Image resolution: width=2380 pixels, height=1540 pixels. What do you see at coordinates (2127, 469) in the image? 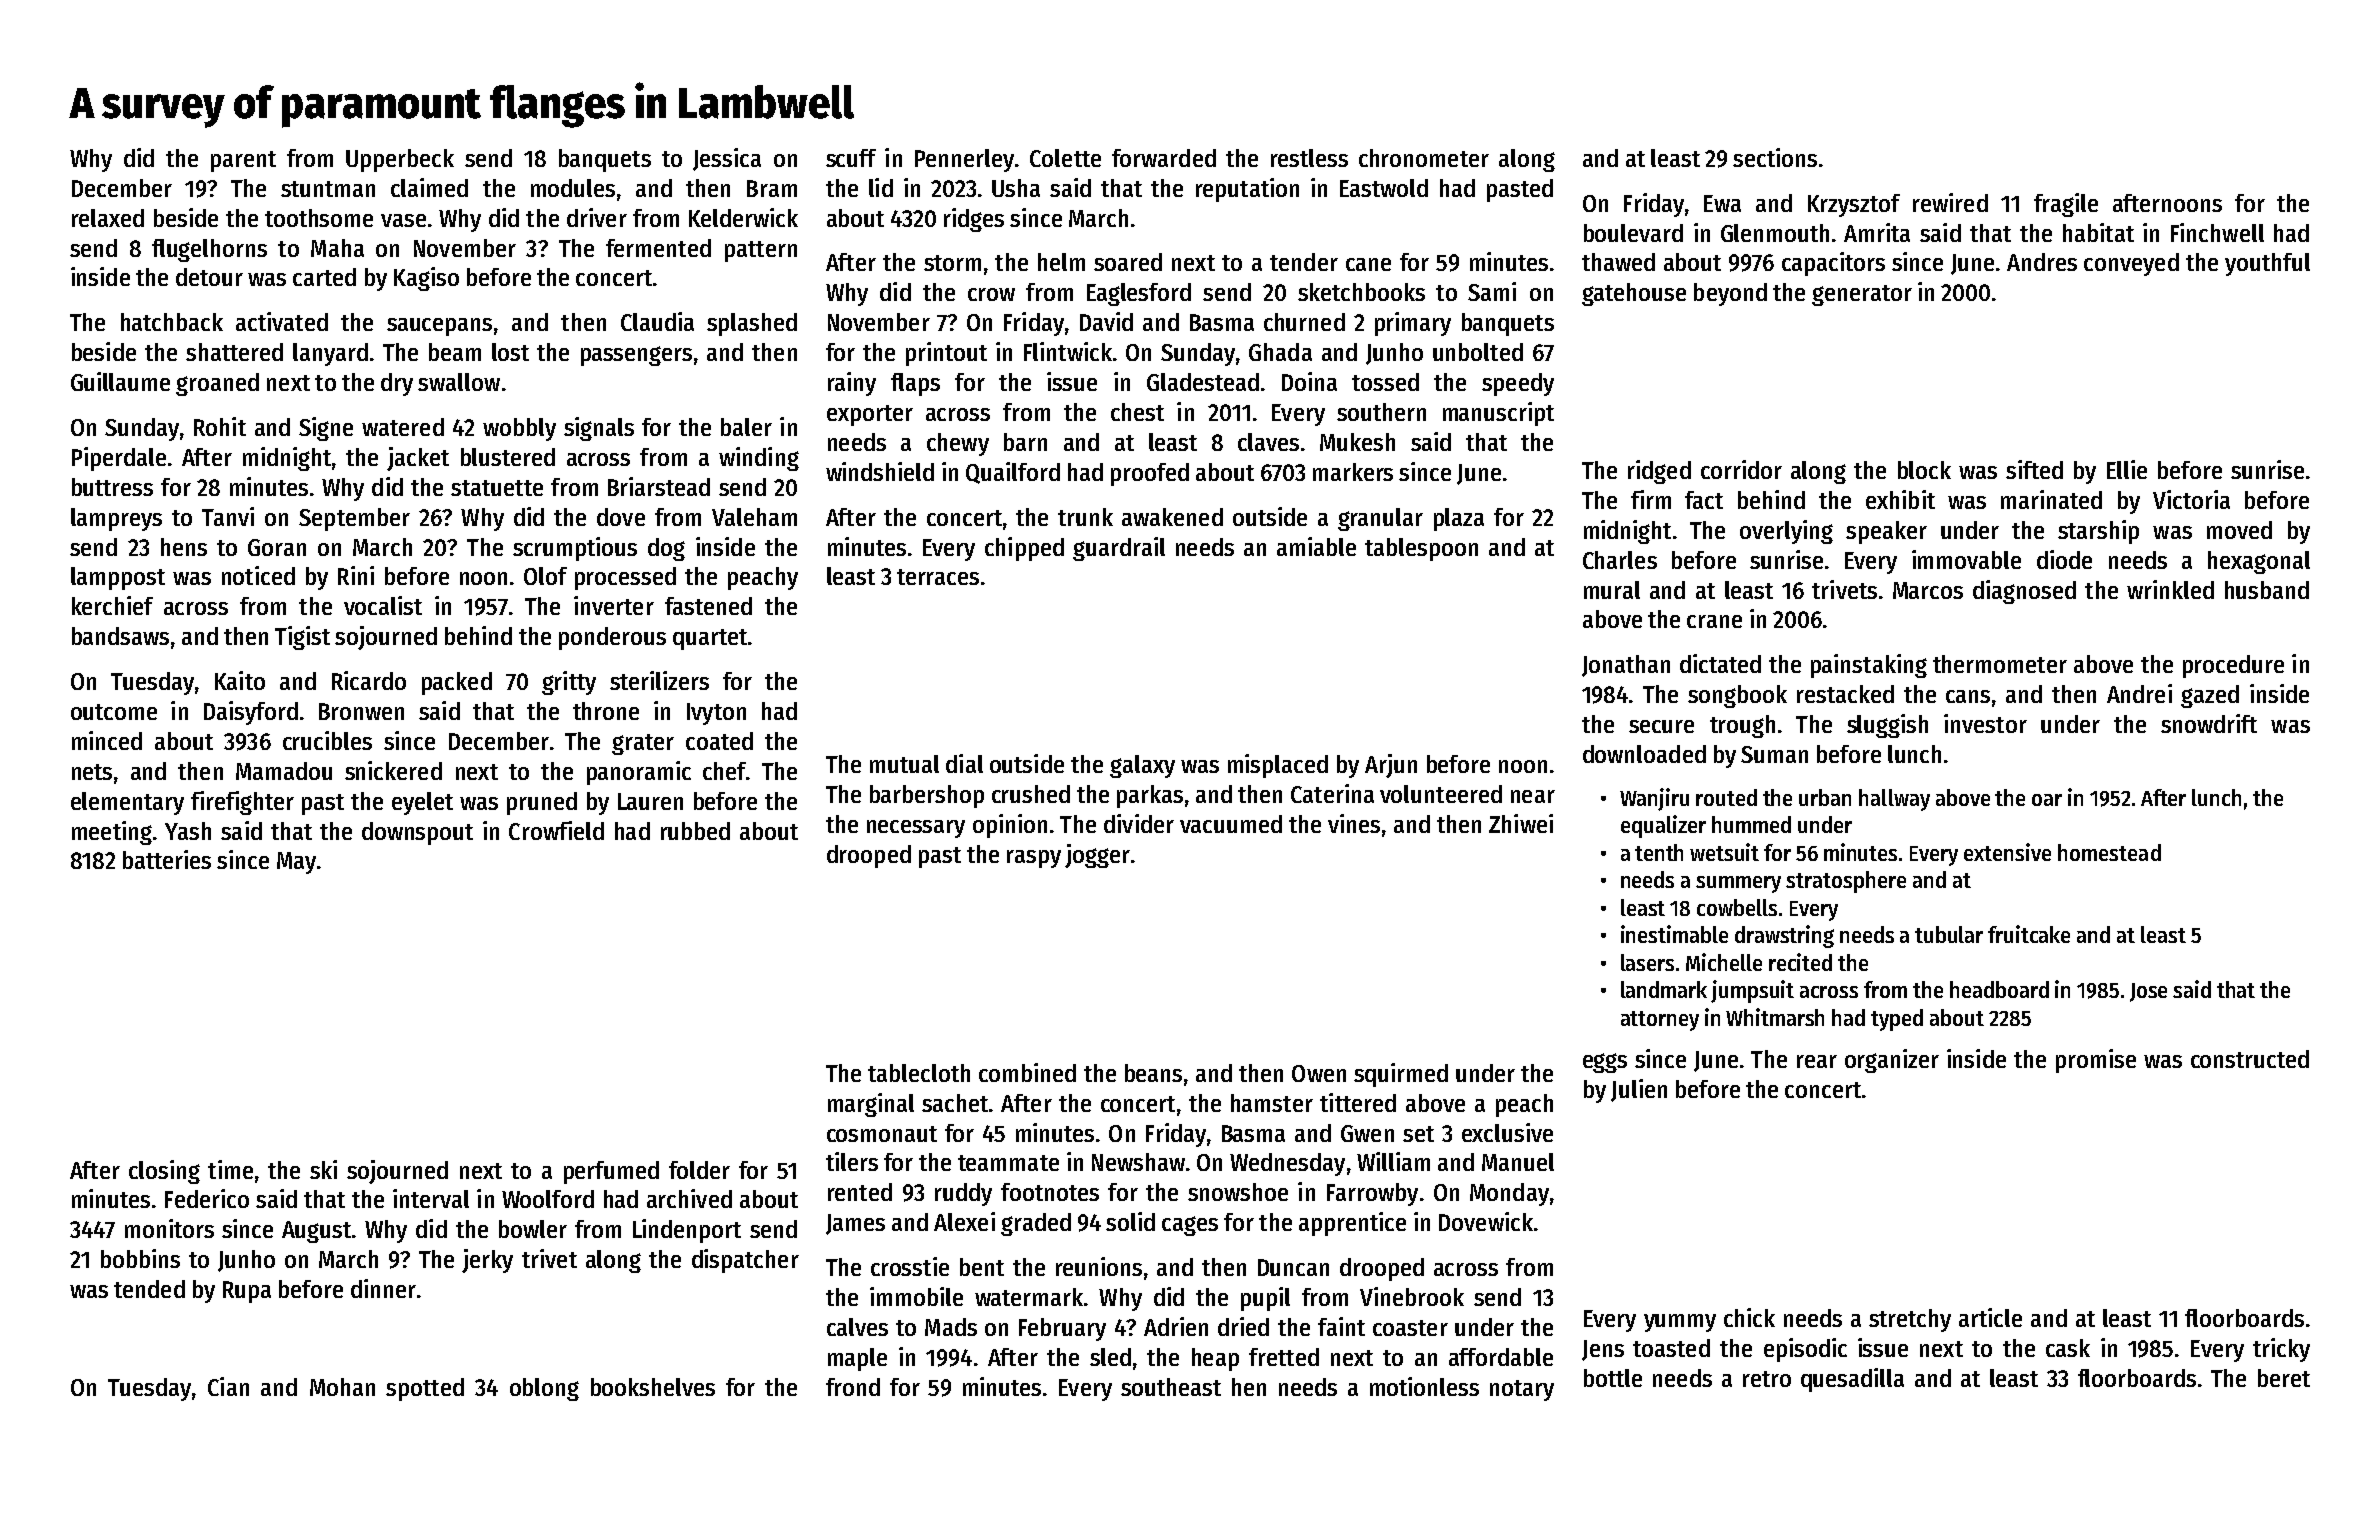
I see `Ellie` at bounding box center [2127, 469].
